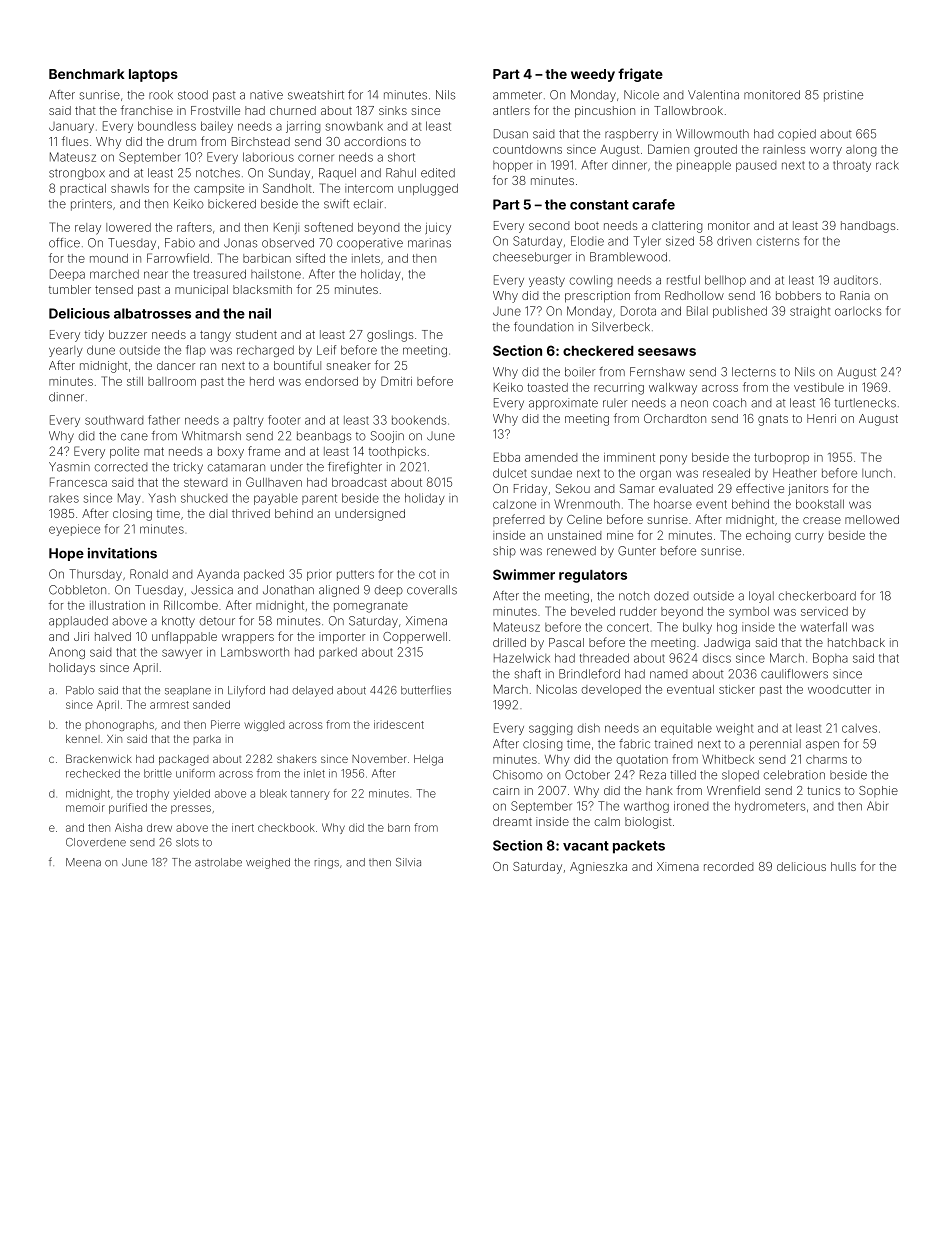 The image size is (952, 1233). What do you see at coordinates (397, 452) in the screenshot?
I see `toothpicks` at bounding box center [397, 452].
